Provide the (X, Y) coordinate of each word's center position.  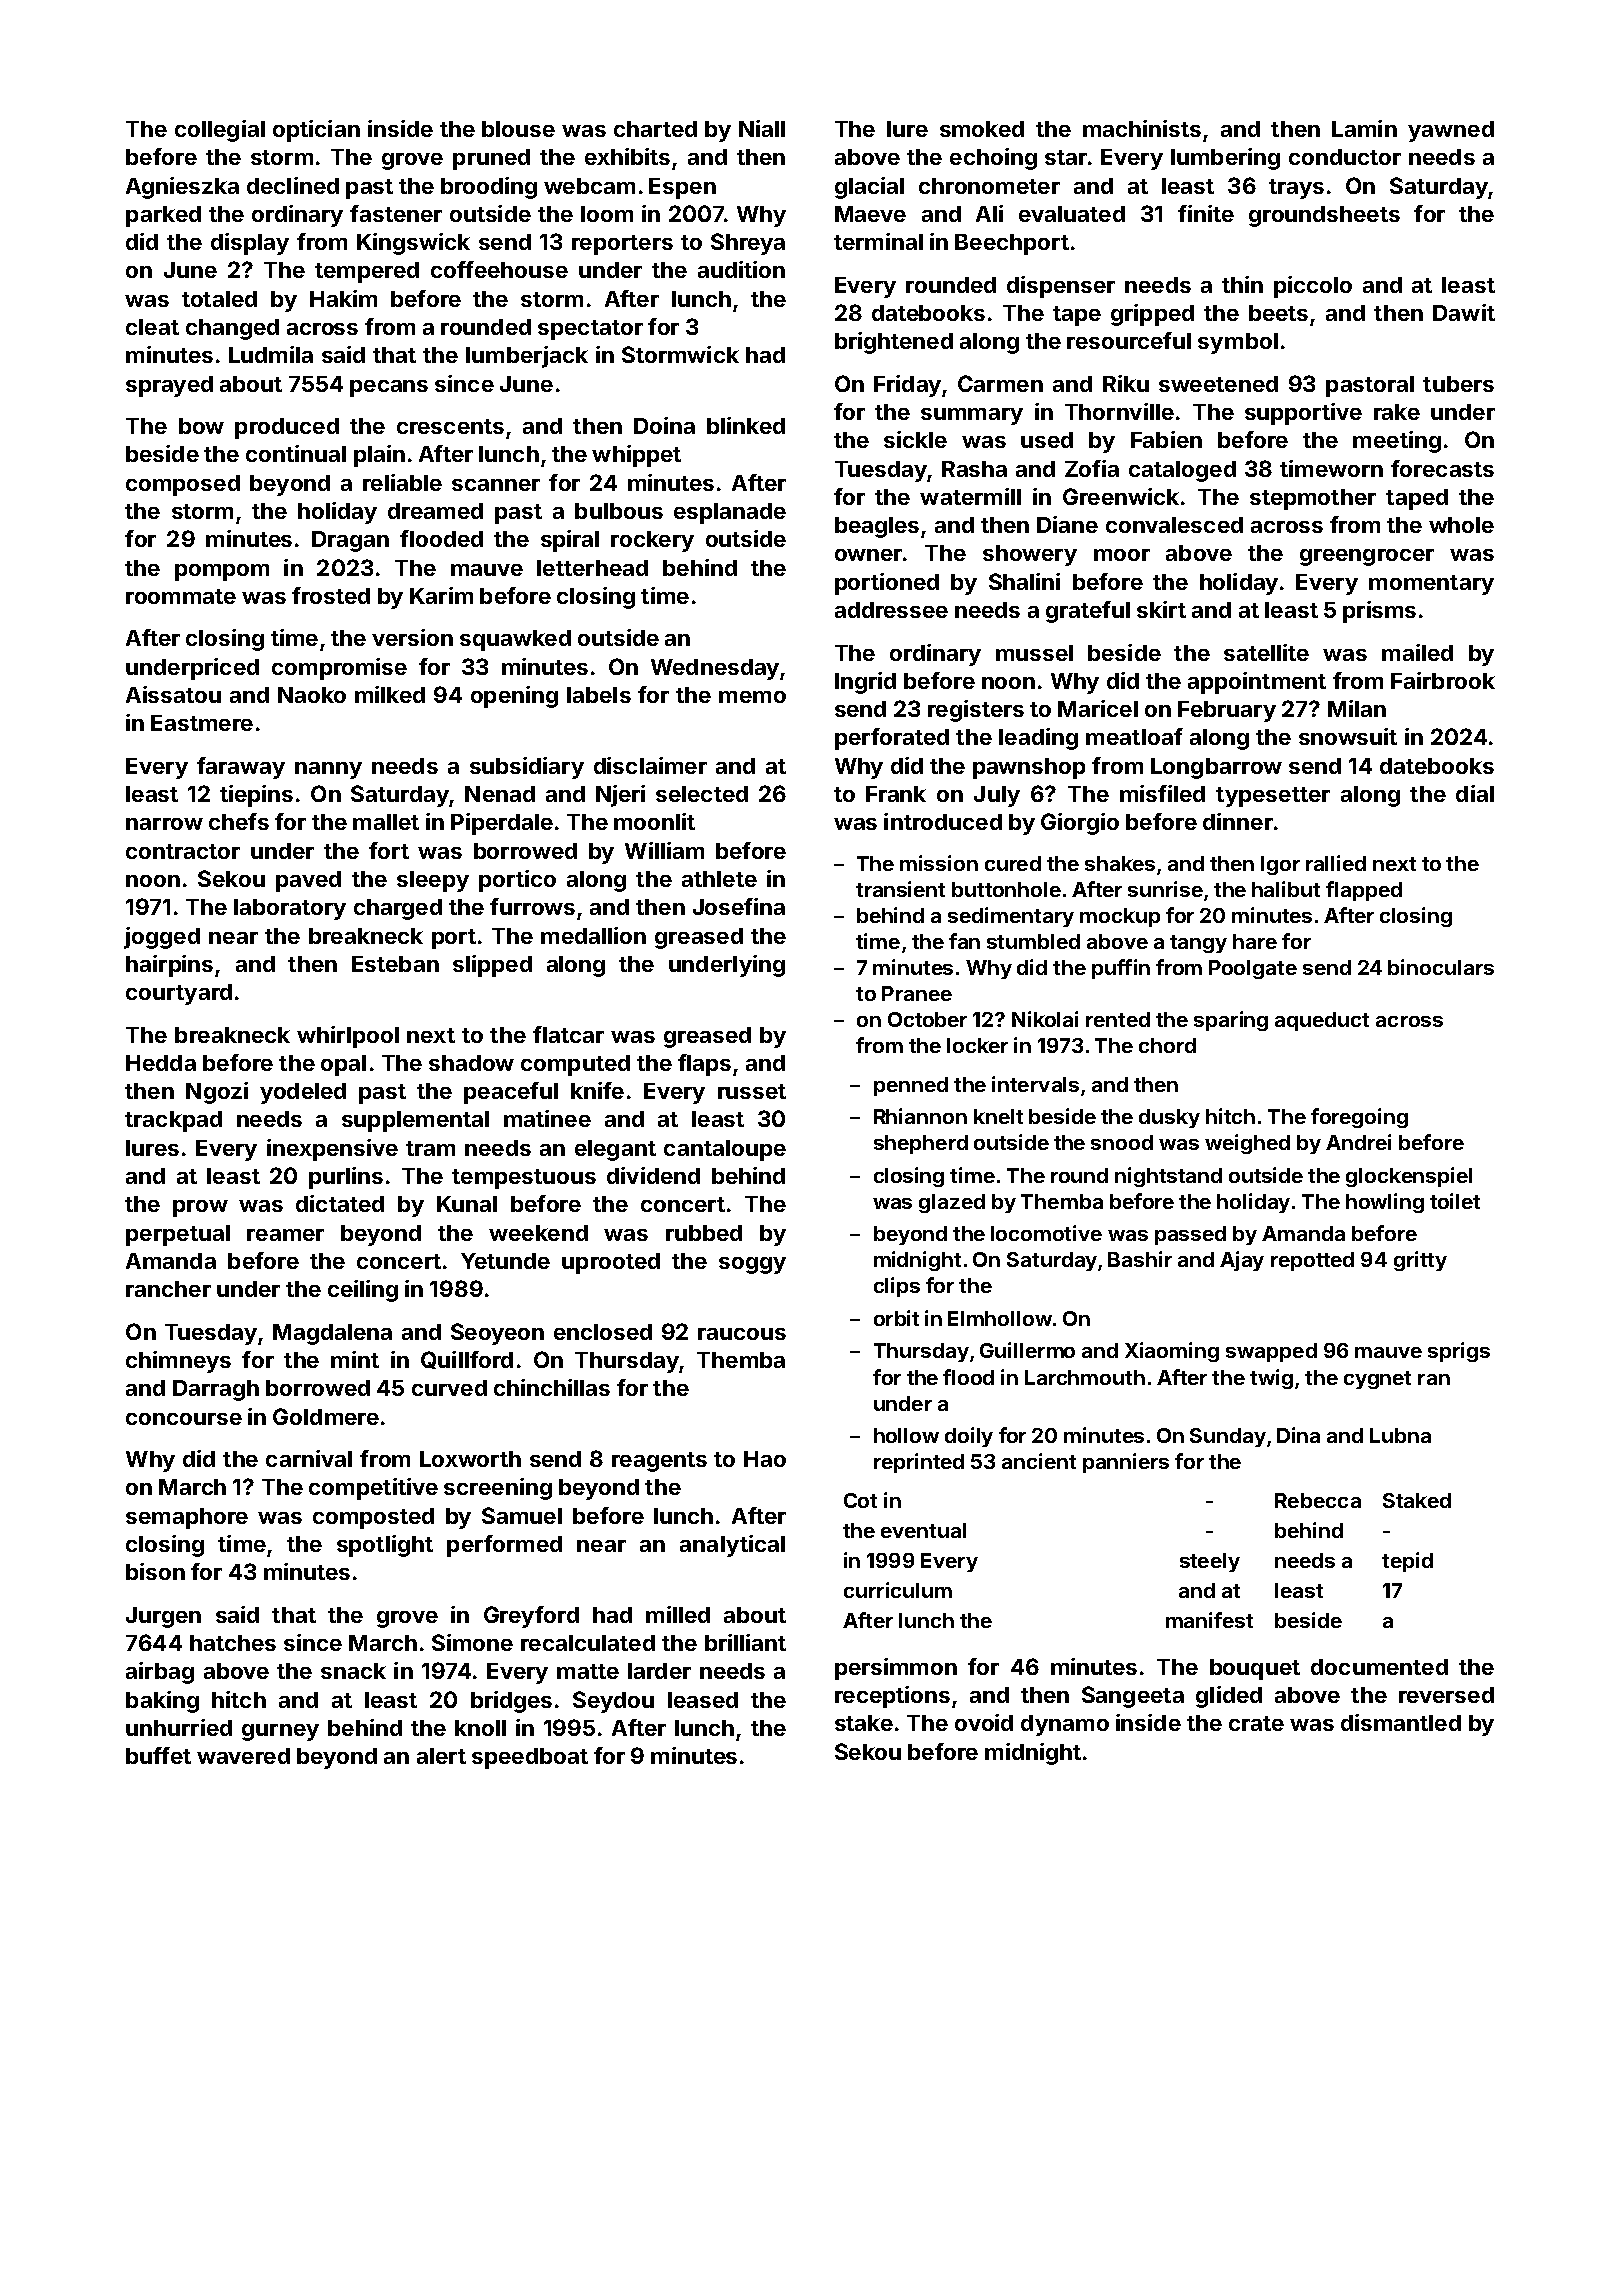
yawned (1451, 131)
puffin (1121, 969)
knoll (480, 1728)
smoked (982, 129)
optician (316, 131)
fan (964, 941)
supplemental (415, 1121)
